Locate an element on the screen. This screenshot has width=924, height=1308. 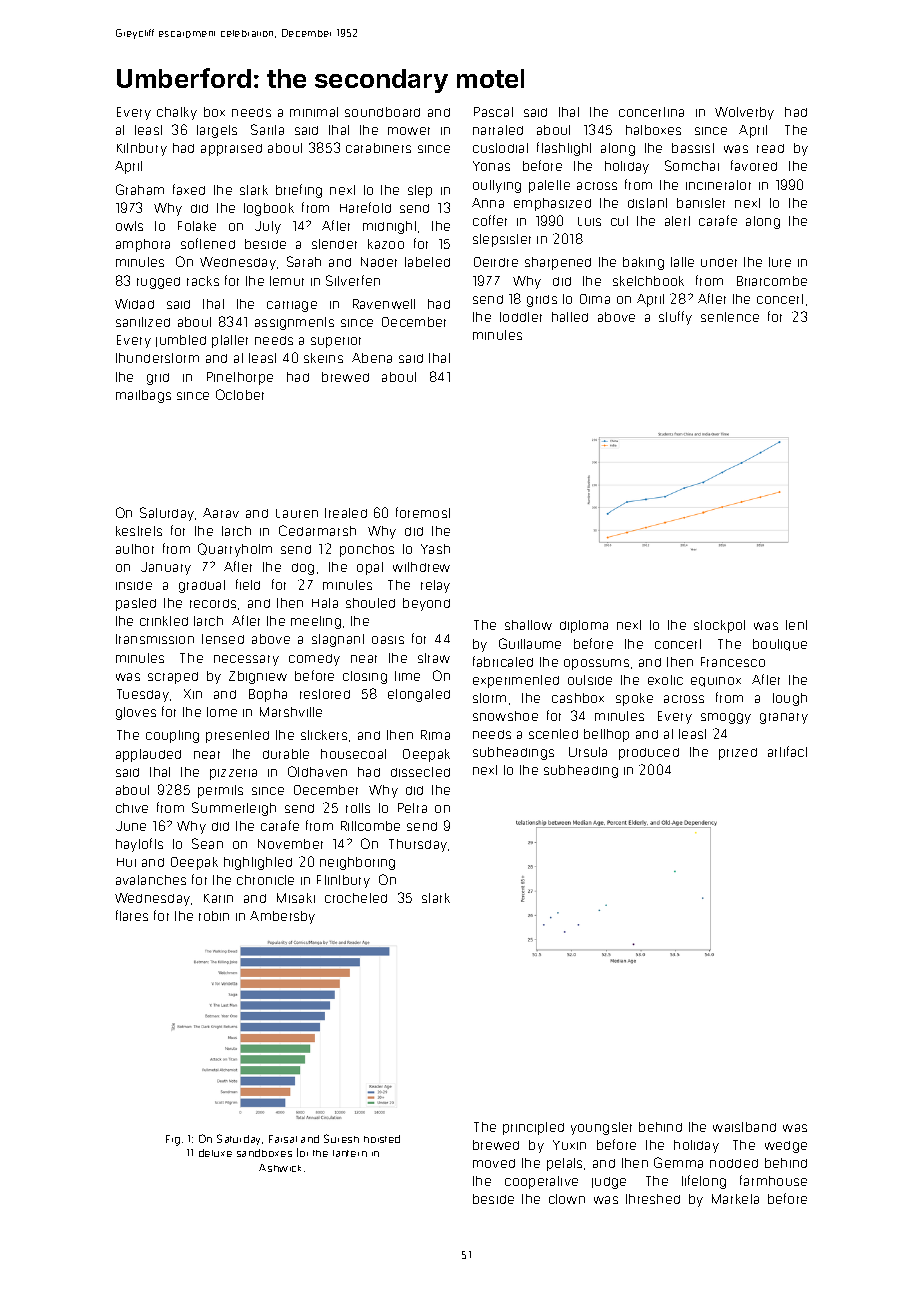
fabricated is located at coordinates (503, 661).
